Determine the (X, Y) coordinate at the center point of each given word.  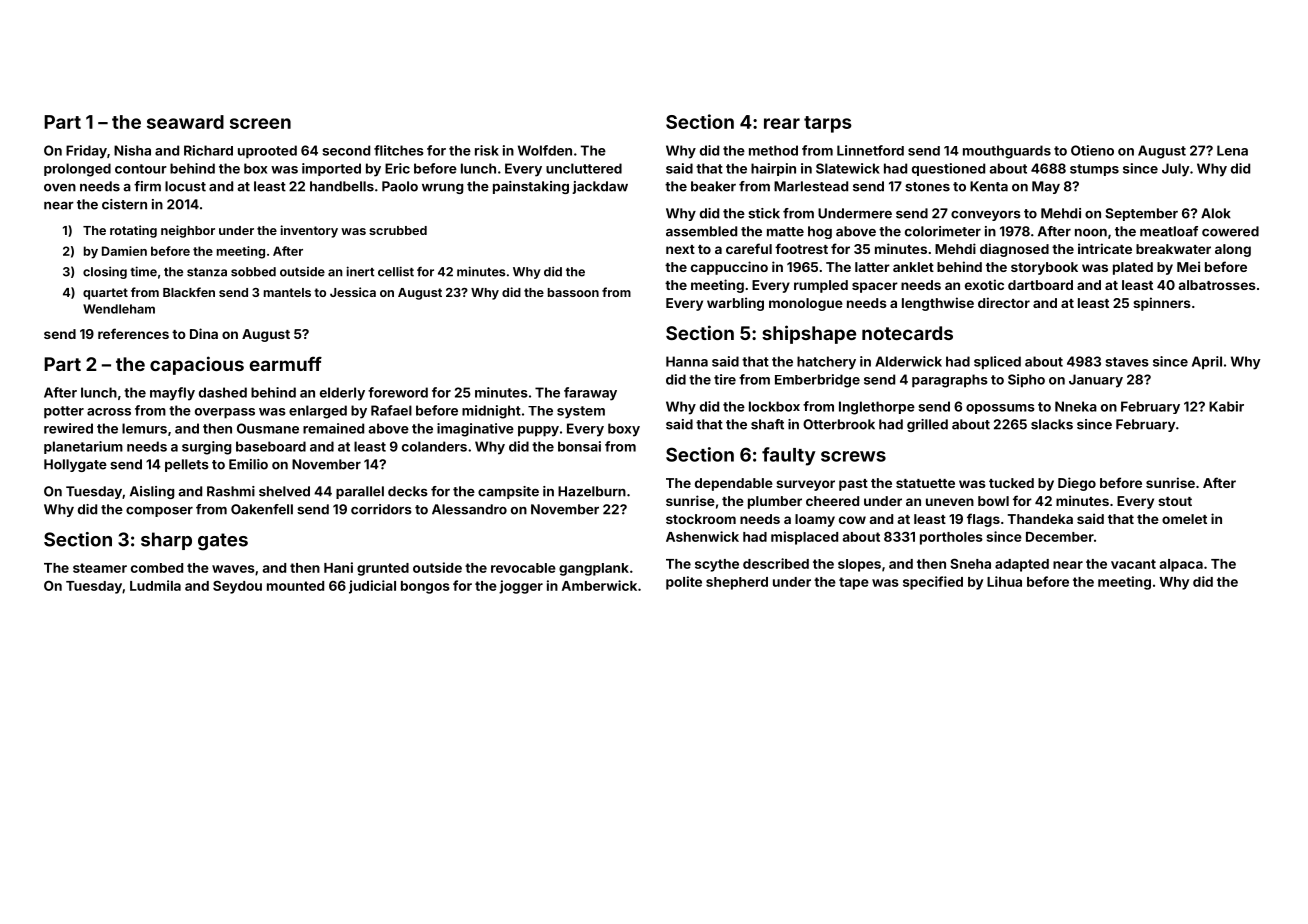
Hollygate (75, 465)
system (581, 412)
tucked (1011, 483)
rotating (133, 231)
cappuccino (729, 268)
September (1141, 214)
